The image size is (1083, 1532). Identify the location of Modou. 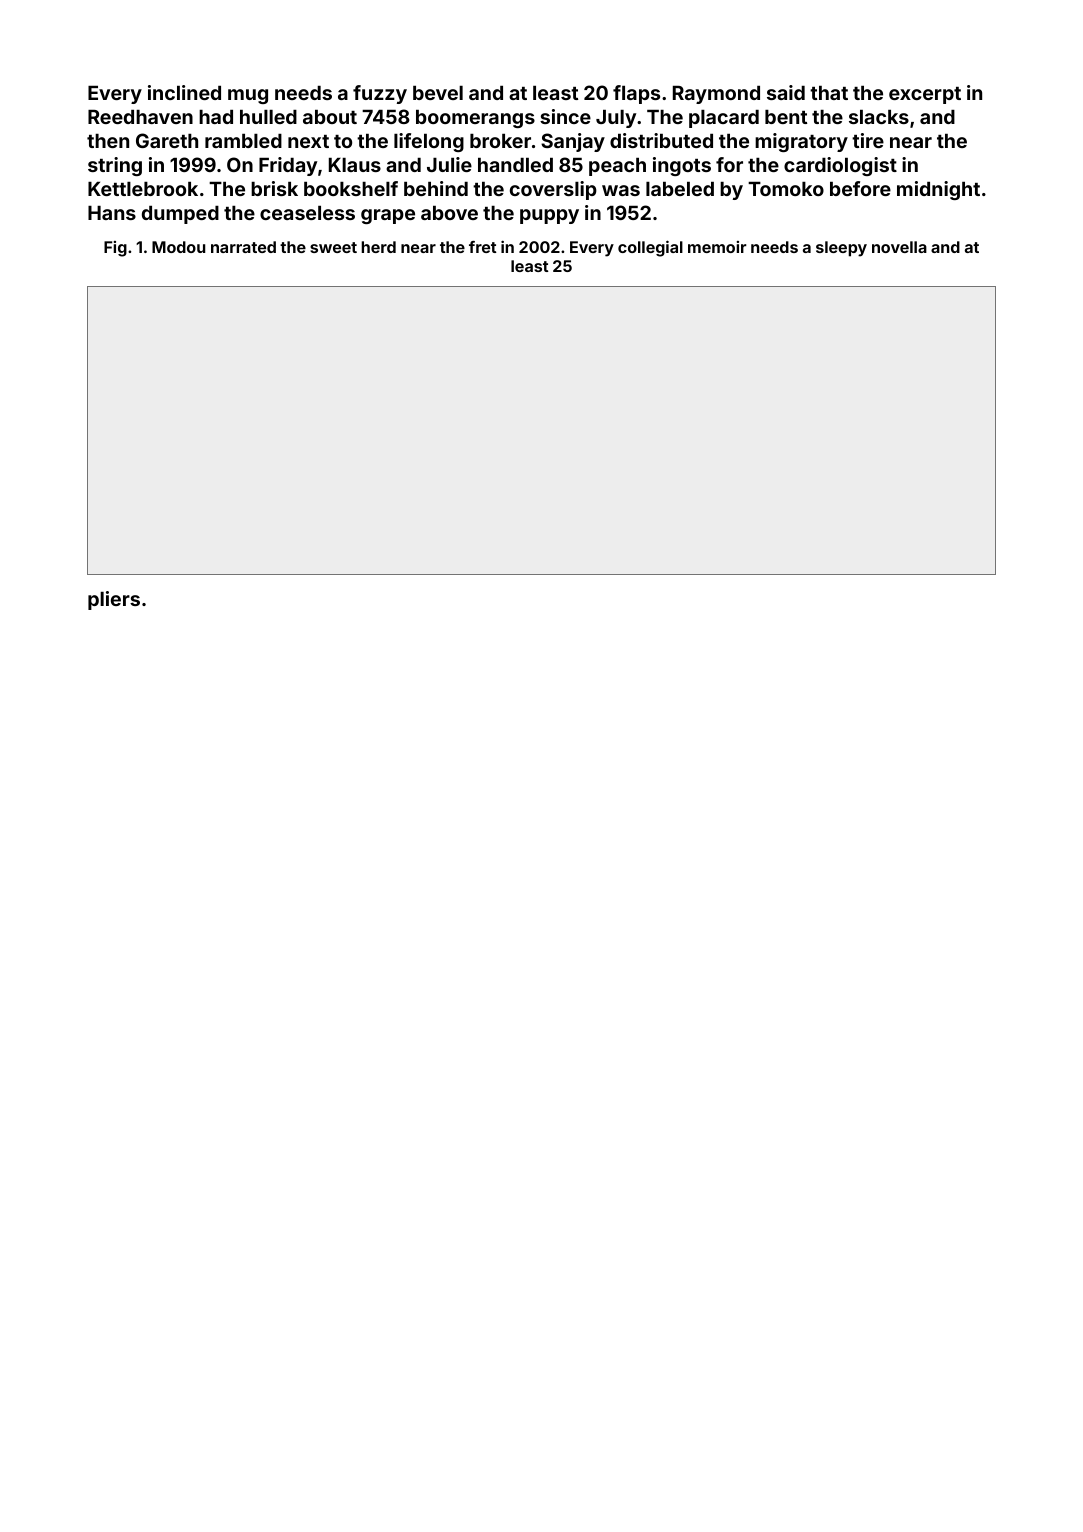
(178, 247).
